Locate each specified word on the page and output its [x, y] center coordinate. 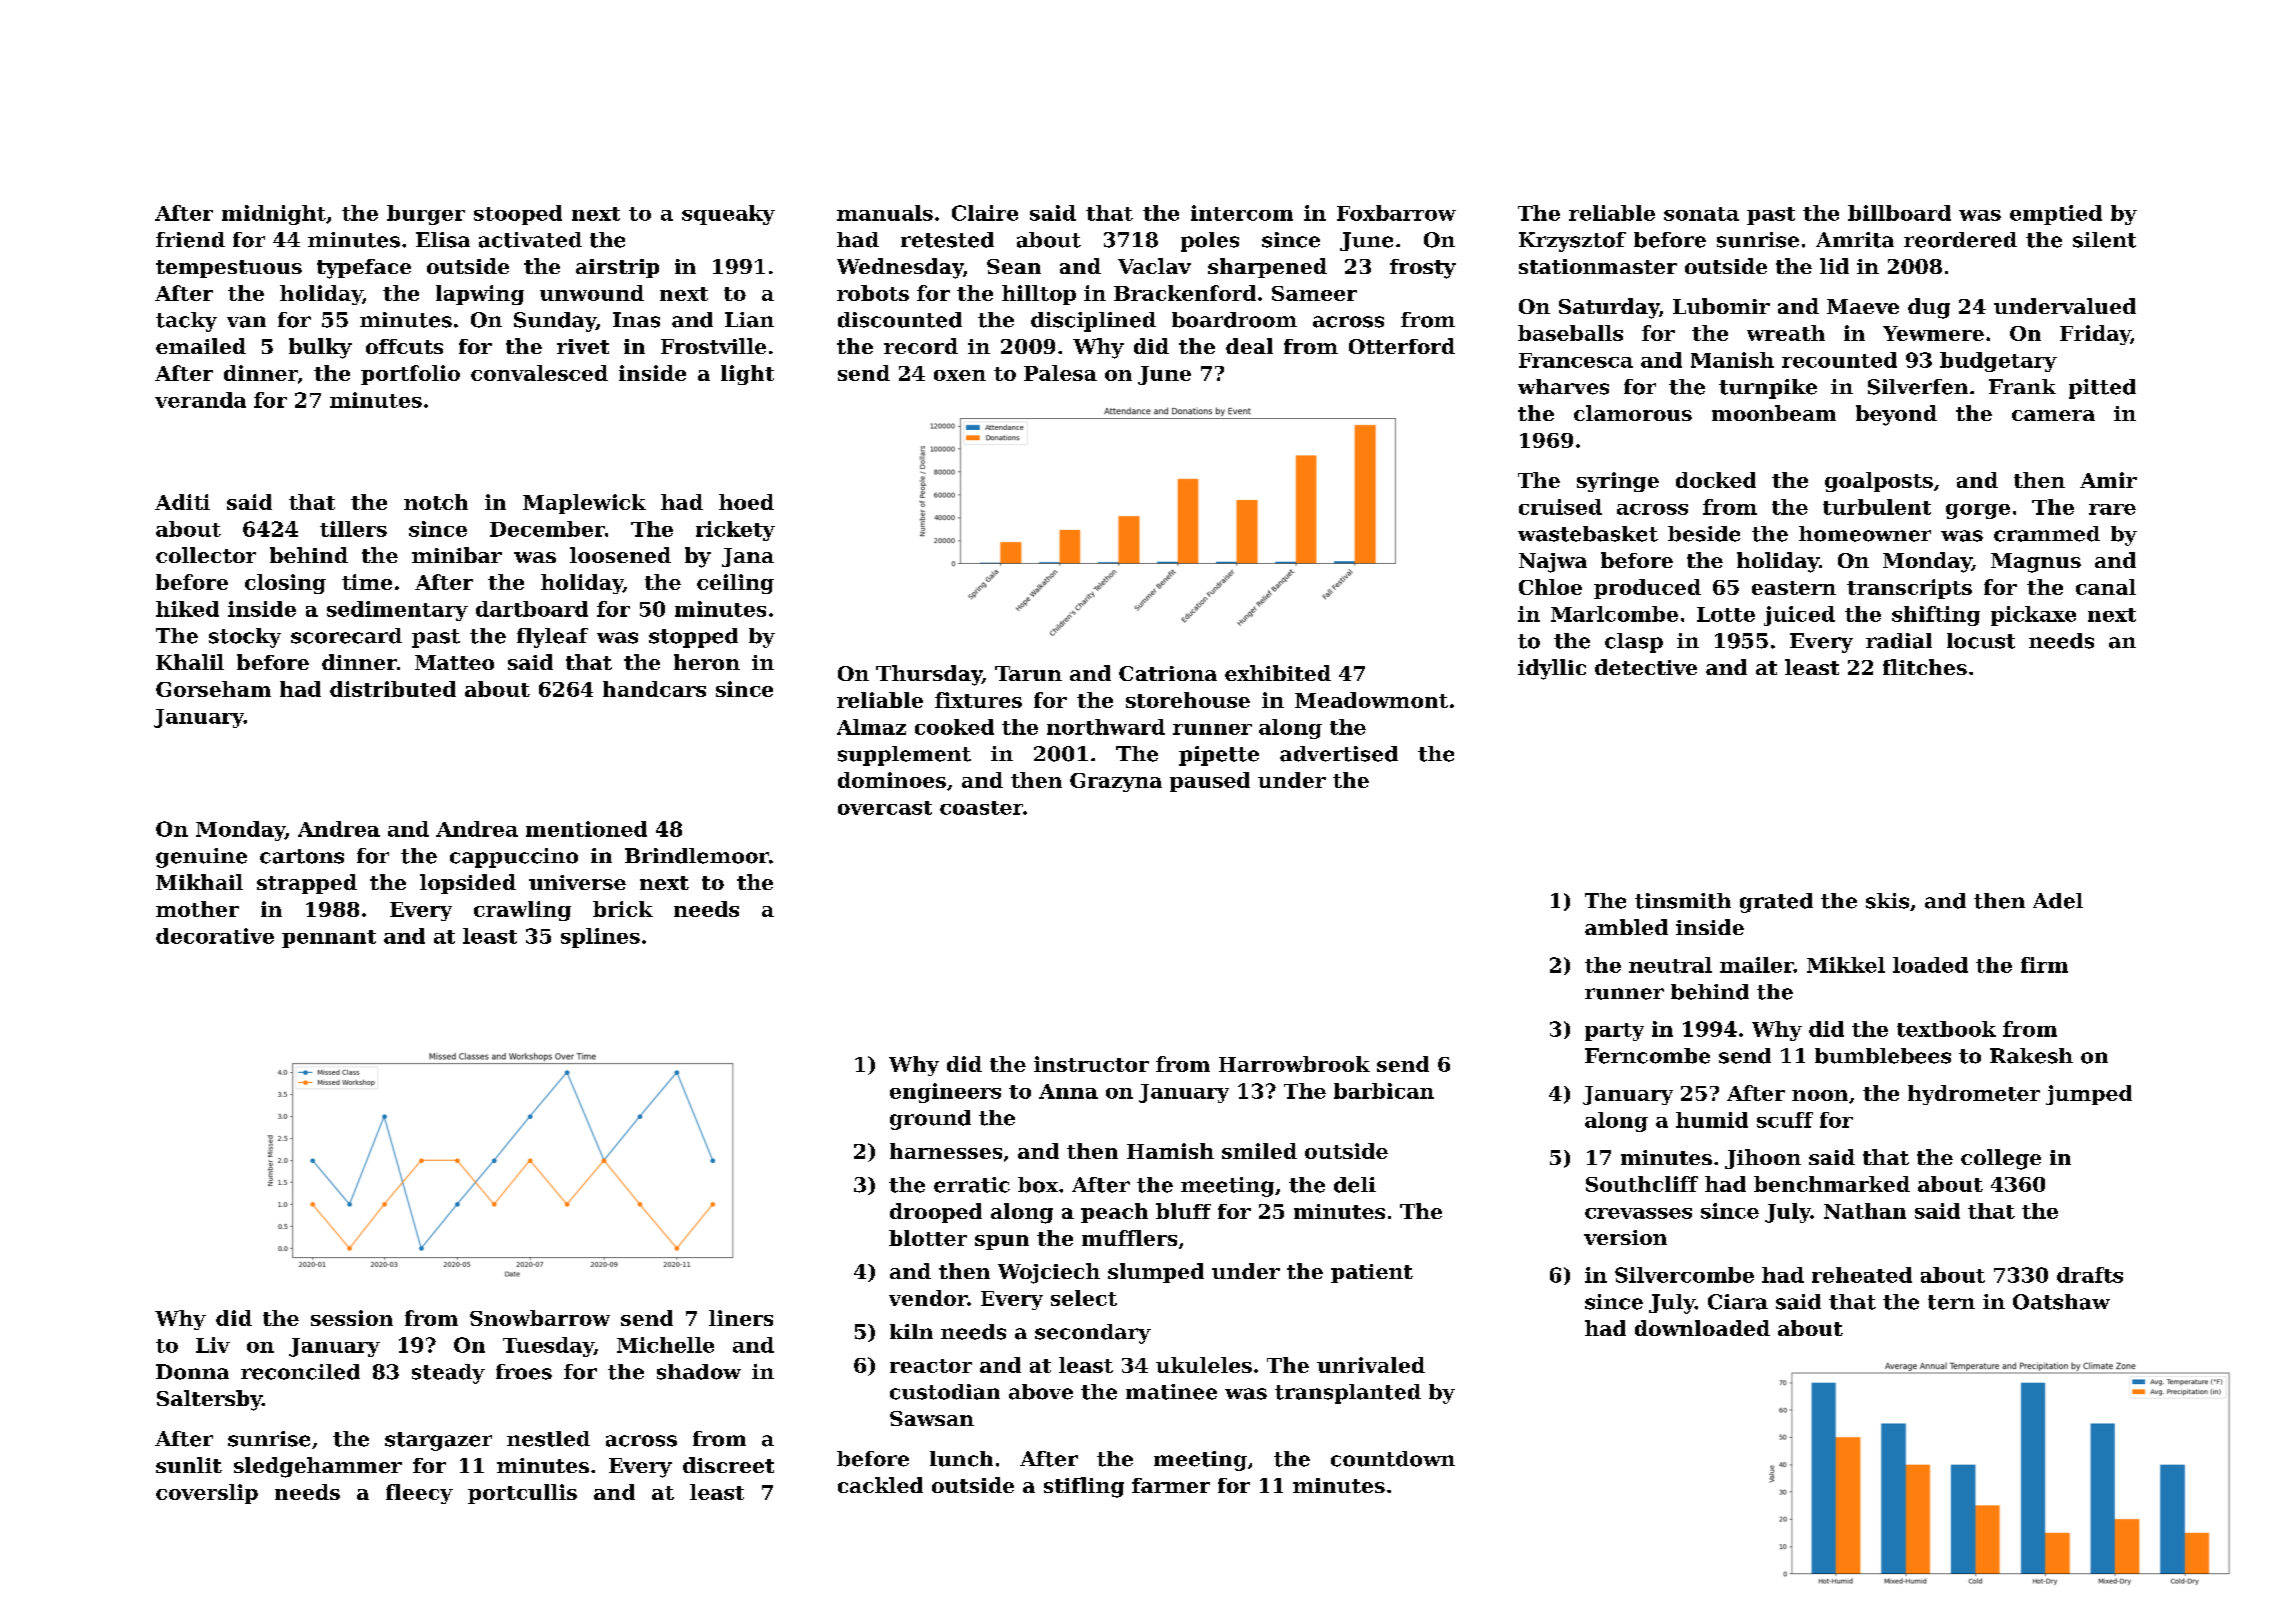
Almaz [871, 727]
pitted [2102, 389]
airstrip [617, 268]
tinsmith [1683, 901]
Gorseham [213, 689]
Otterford [1402, 346]
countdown [1393, 1459]
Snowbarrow [540, 1318]
